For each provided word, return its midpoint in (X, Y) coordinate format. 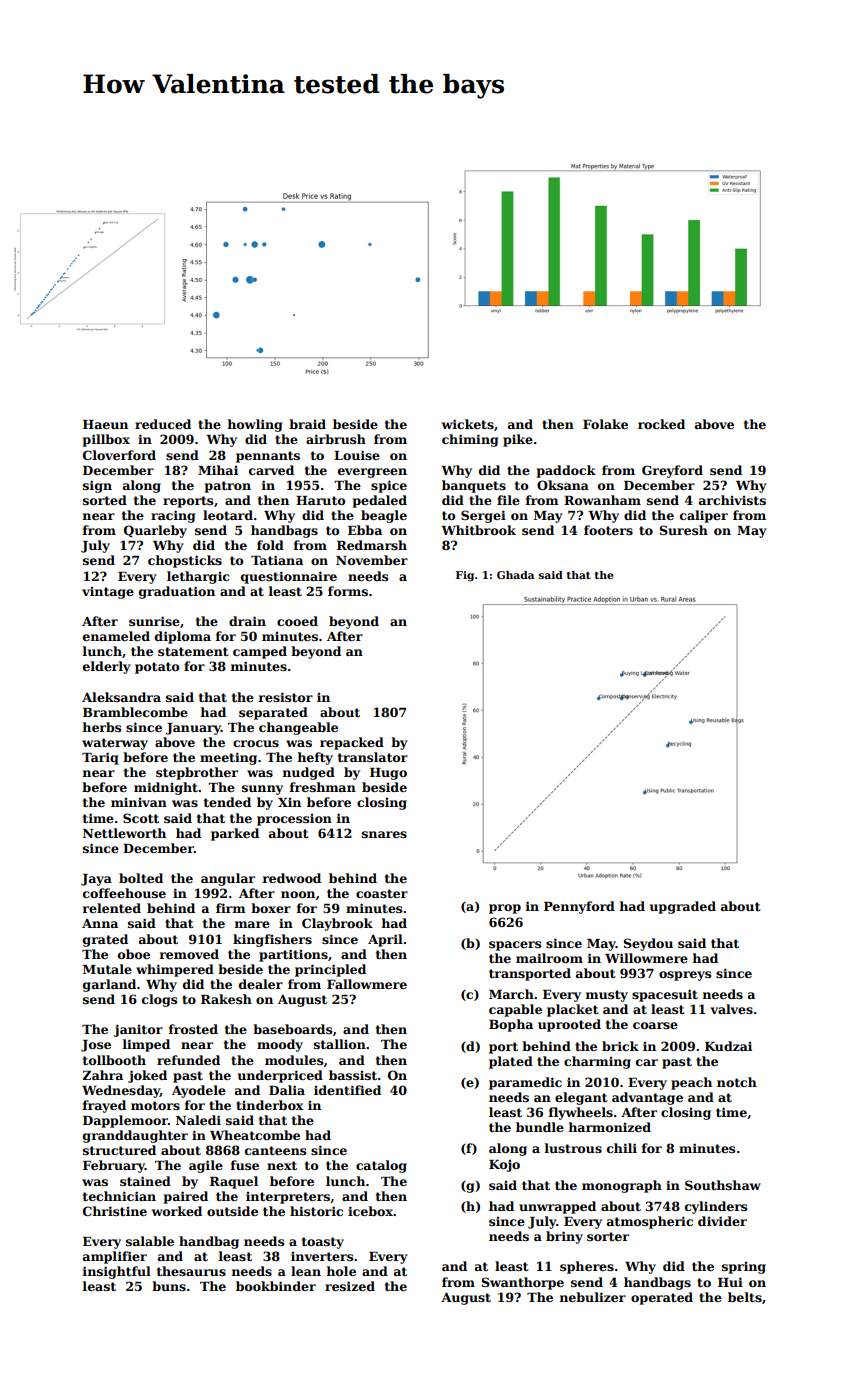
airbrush (336, 439)
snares (384, 834)
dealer (261, 984)
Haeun (105, 424)
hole (341, 1271)
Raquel (234, 1182)
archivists (732, 500)
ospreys (685, 976)
